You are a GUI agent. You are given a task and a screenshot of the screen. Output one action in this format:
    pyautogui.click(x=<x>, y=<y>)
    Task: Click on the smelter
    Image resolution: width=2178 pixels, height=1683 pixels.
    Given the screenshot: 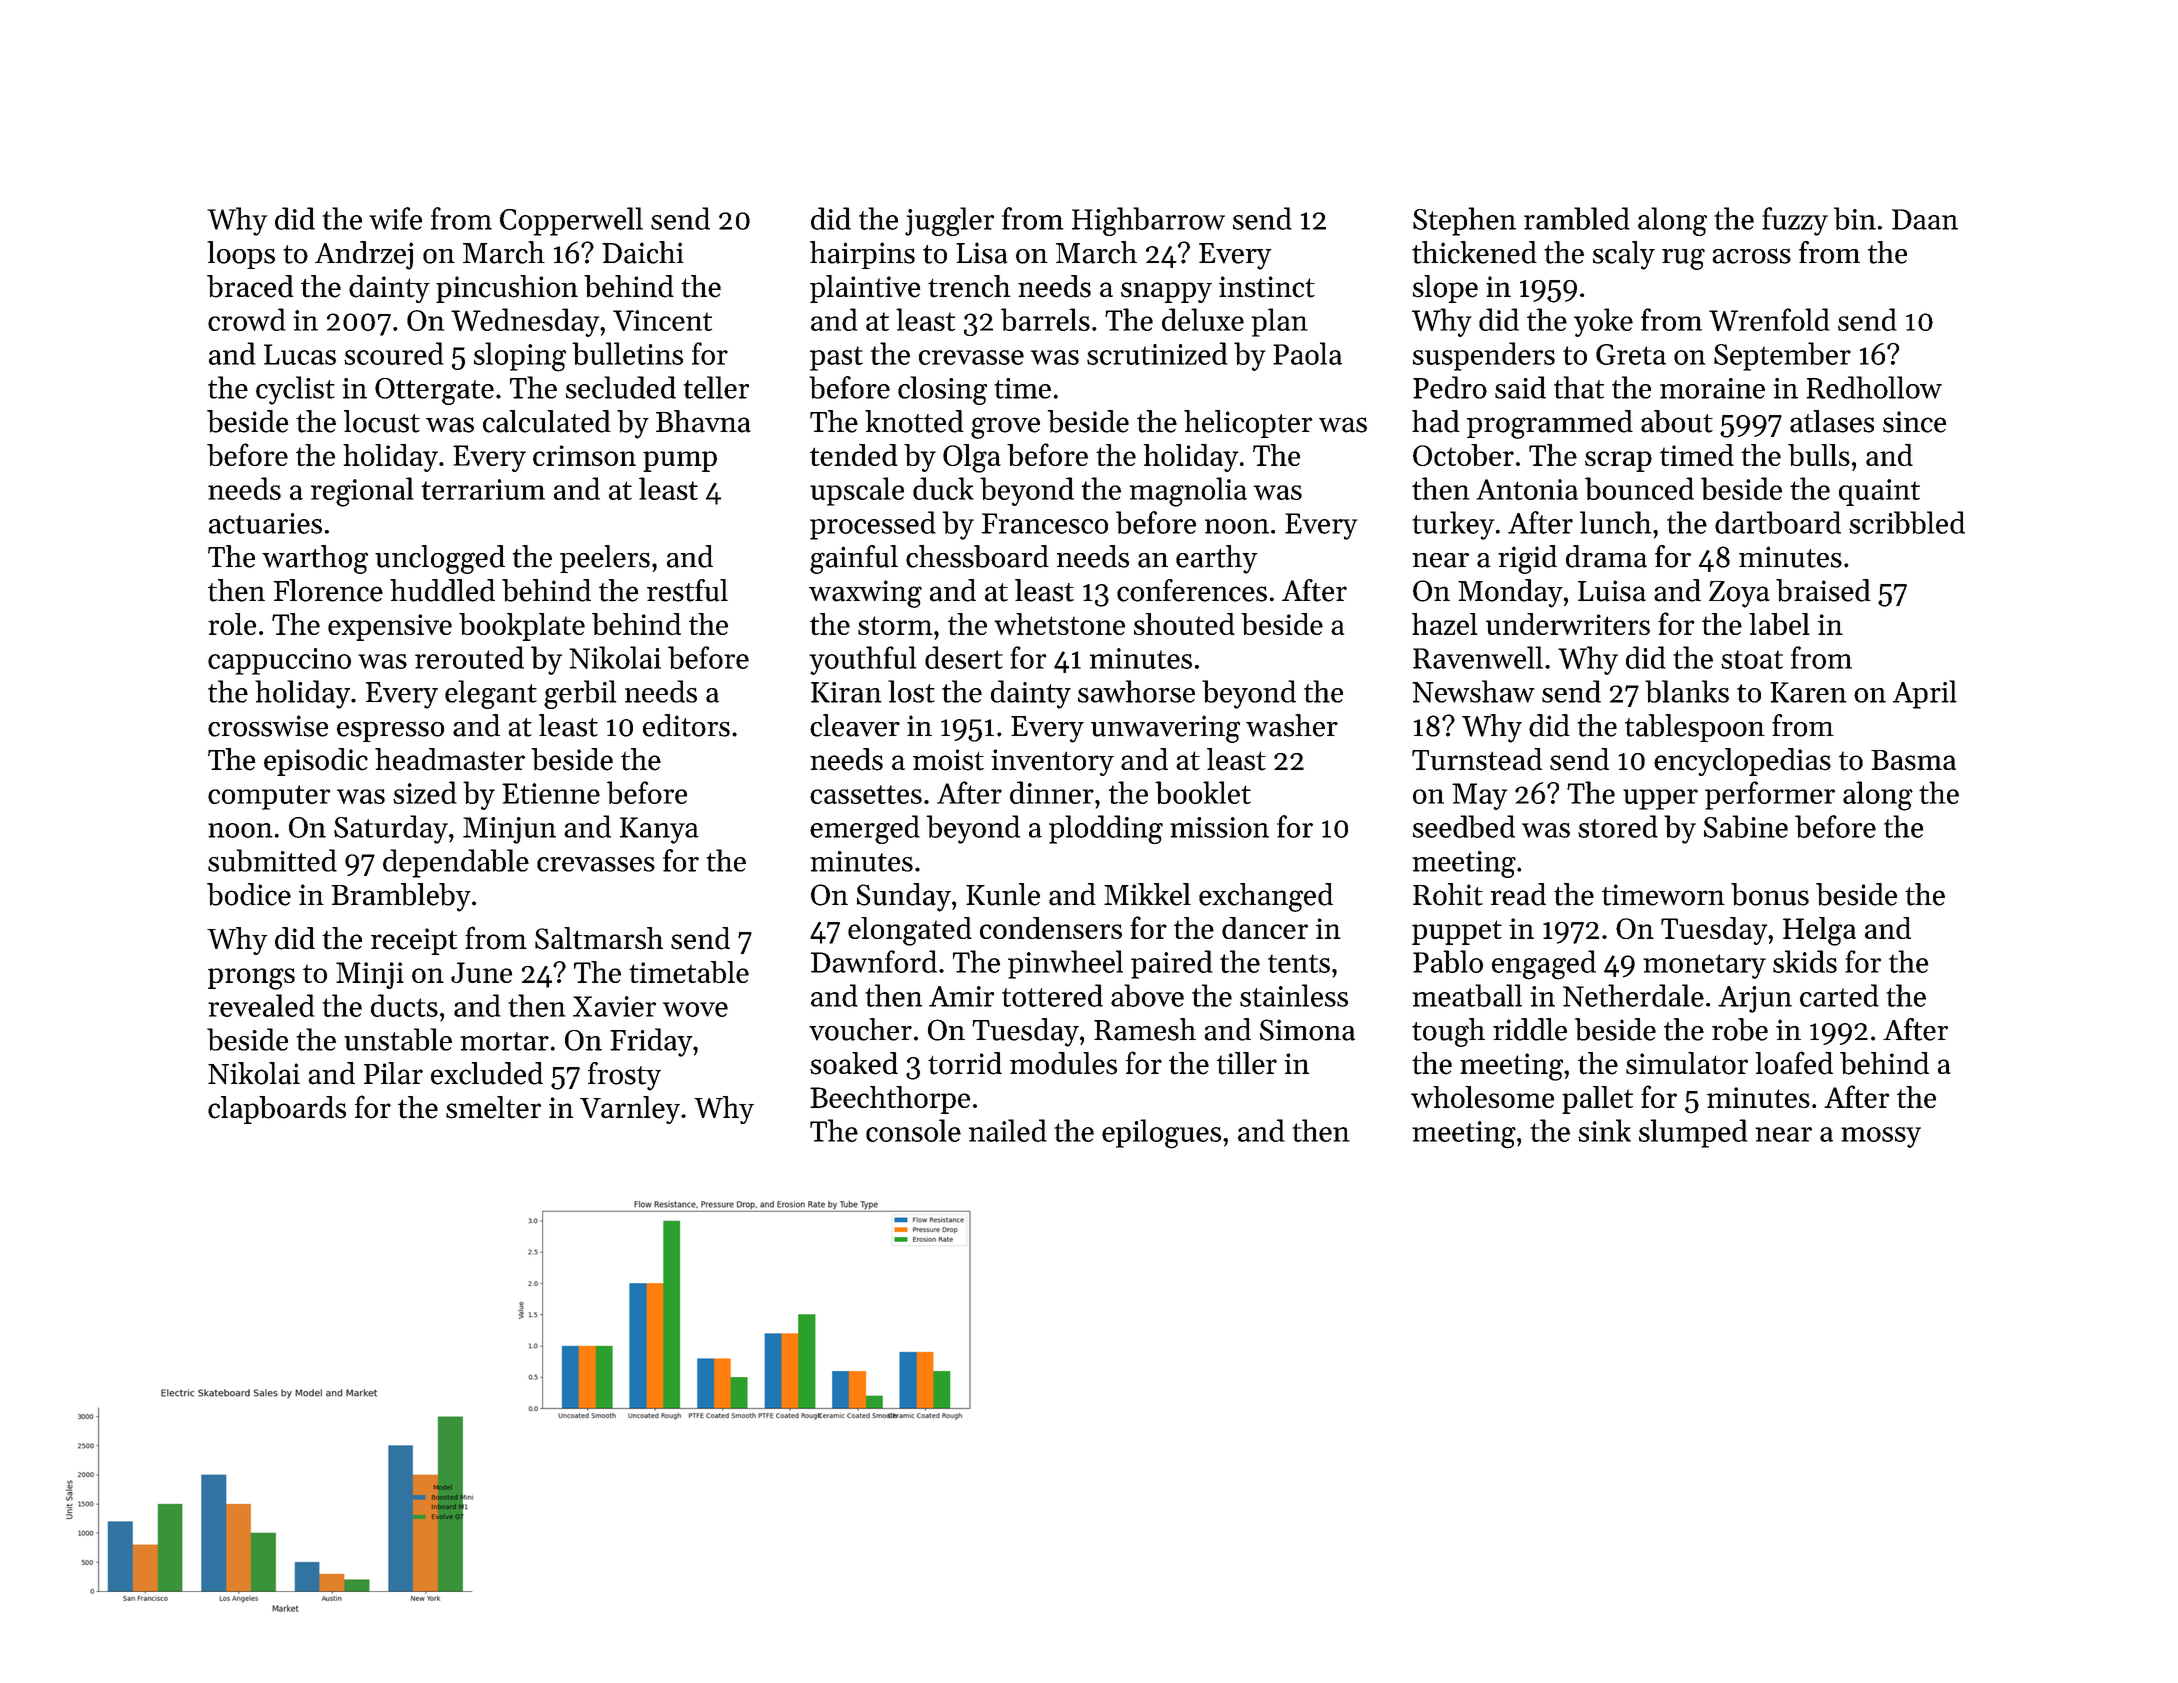 What is the action you would take?
    pyautogui.click(x=493, y=1107)
